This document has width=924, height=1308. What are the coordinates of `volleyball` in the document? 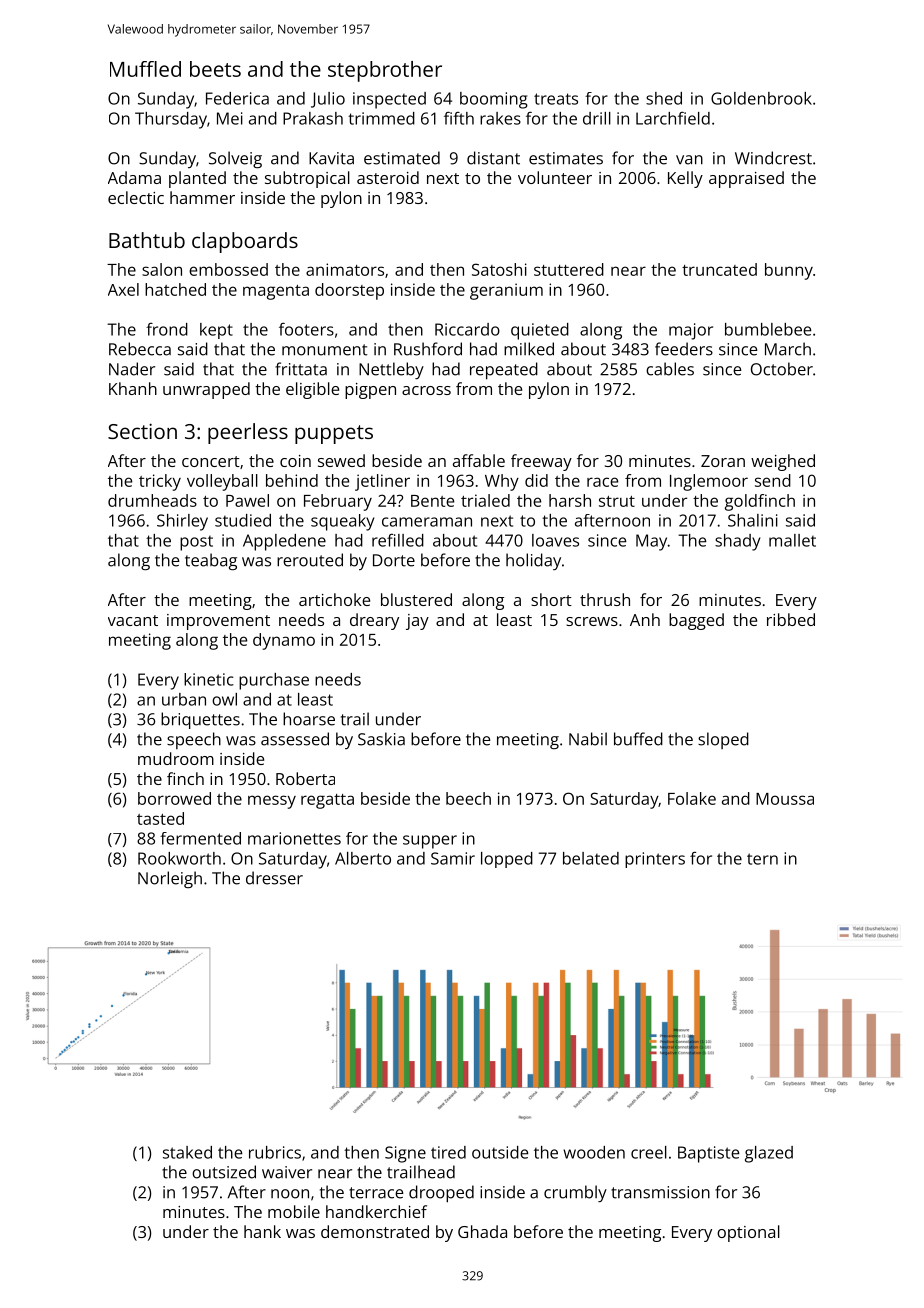 It's located at (222, 482).
